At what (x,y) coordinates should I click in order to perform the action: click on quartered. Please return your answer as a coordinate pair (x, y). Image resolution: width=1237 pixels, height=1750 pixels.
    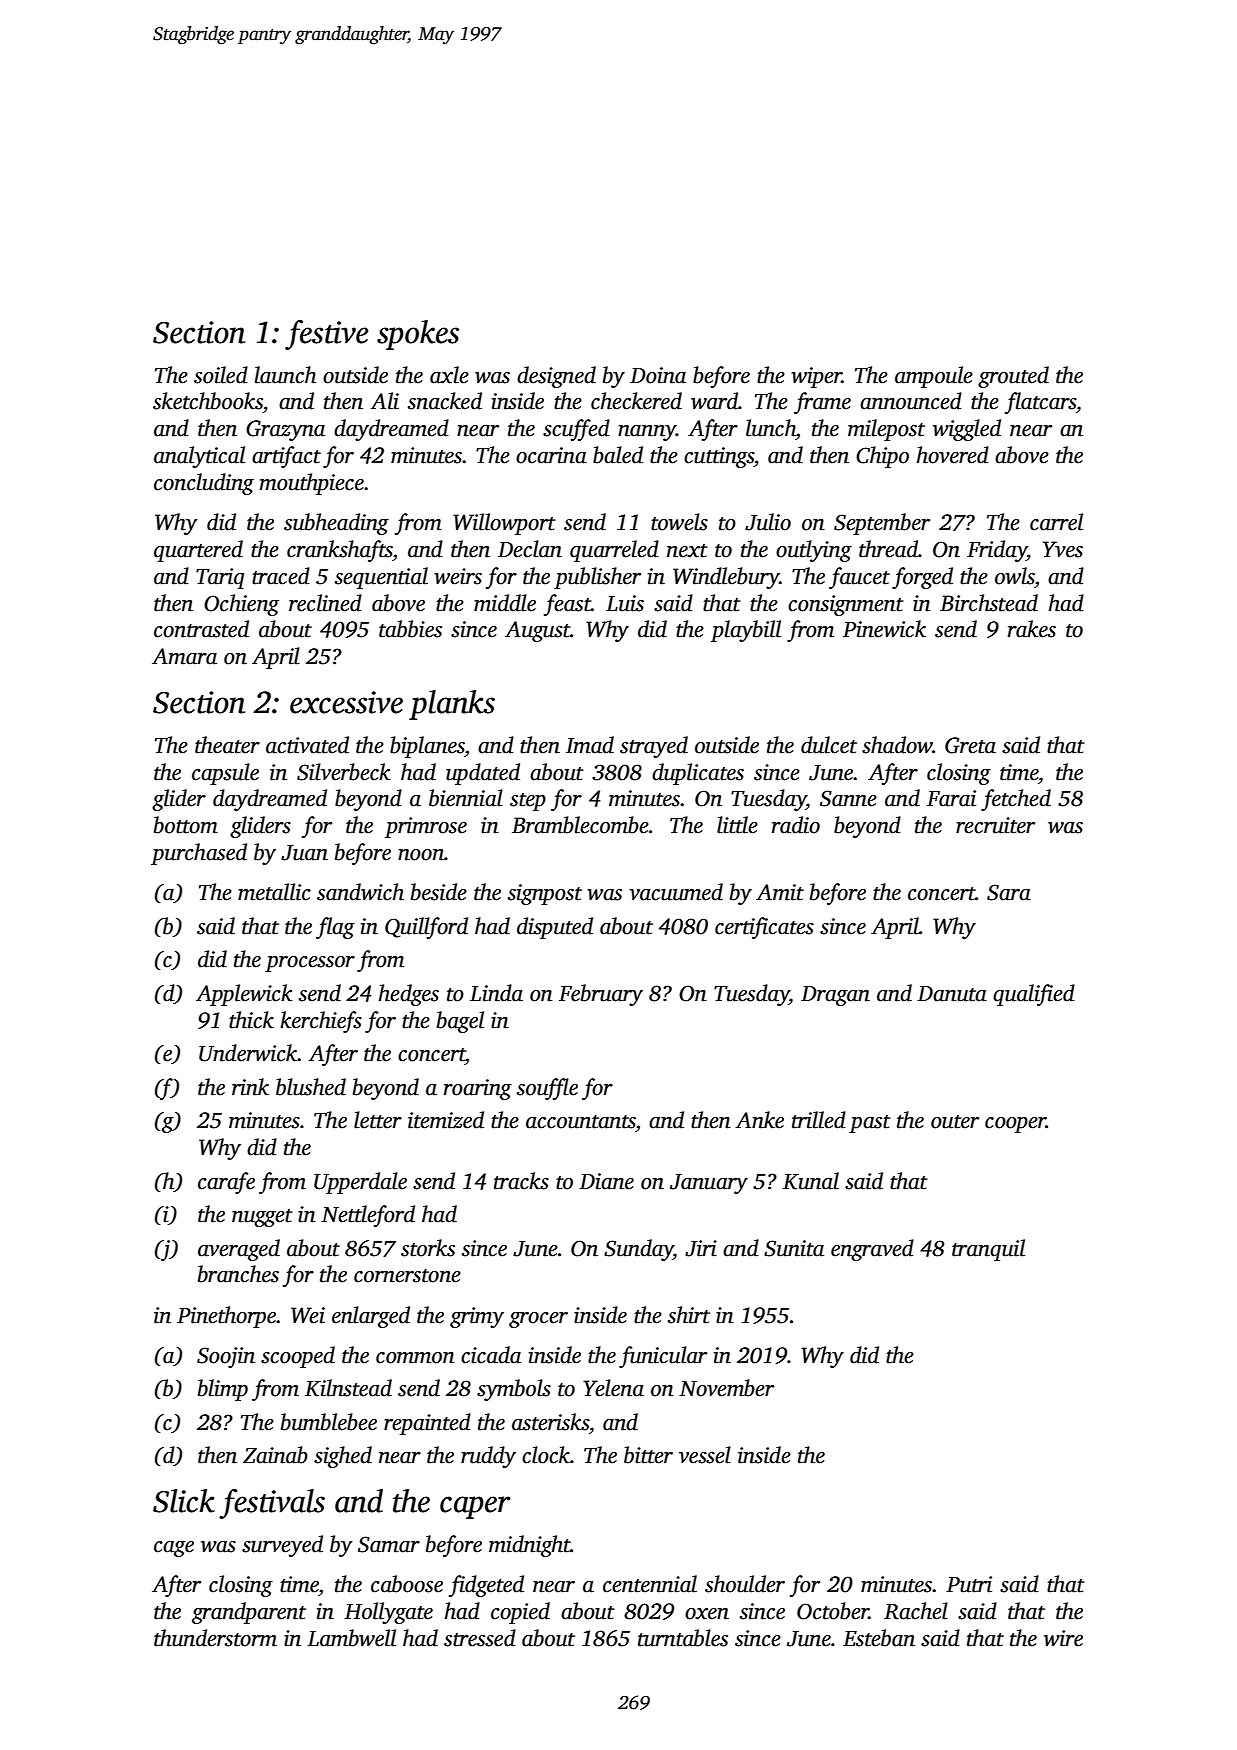
    Looking at the image, I should click on (198, 551).
